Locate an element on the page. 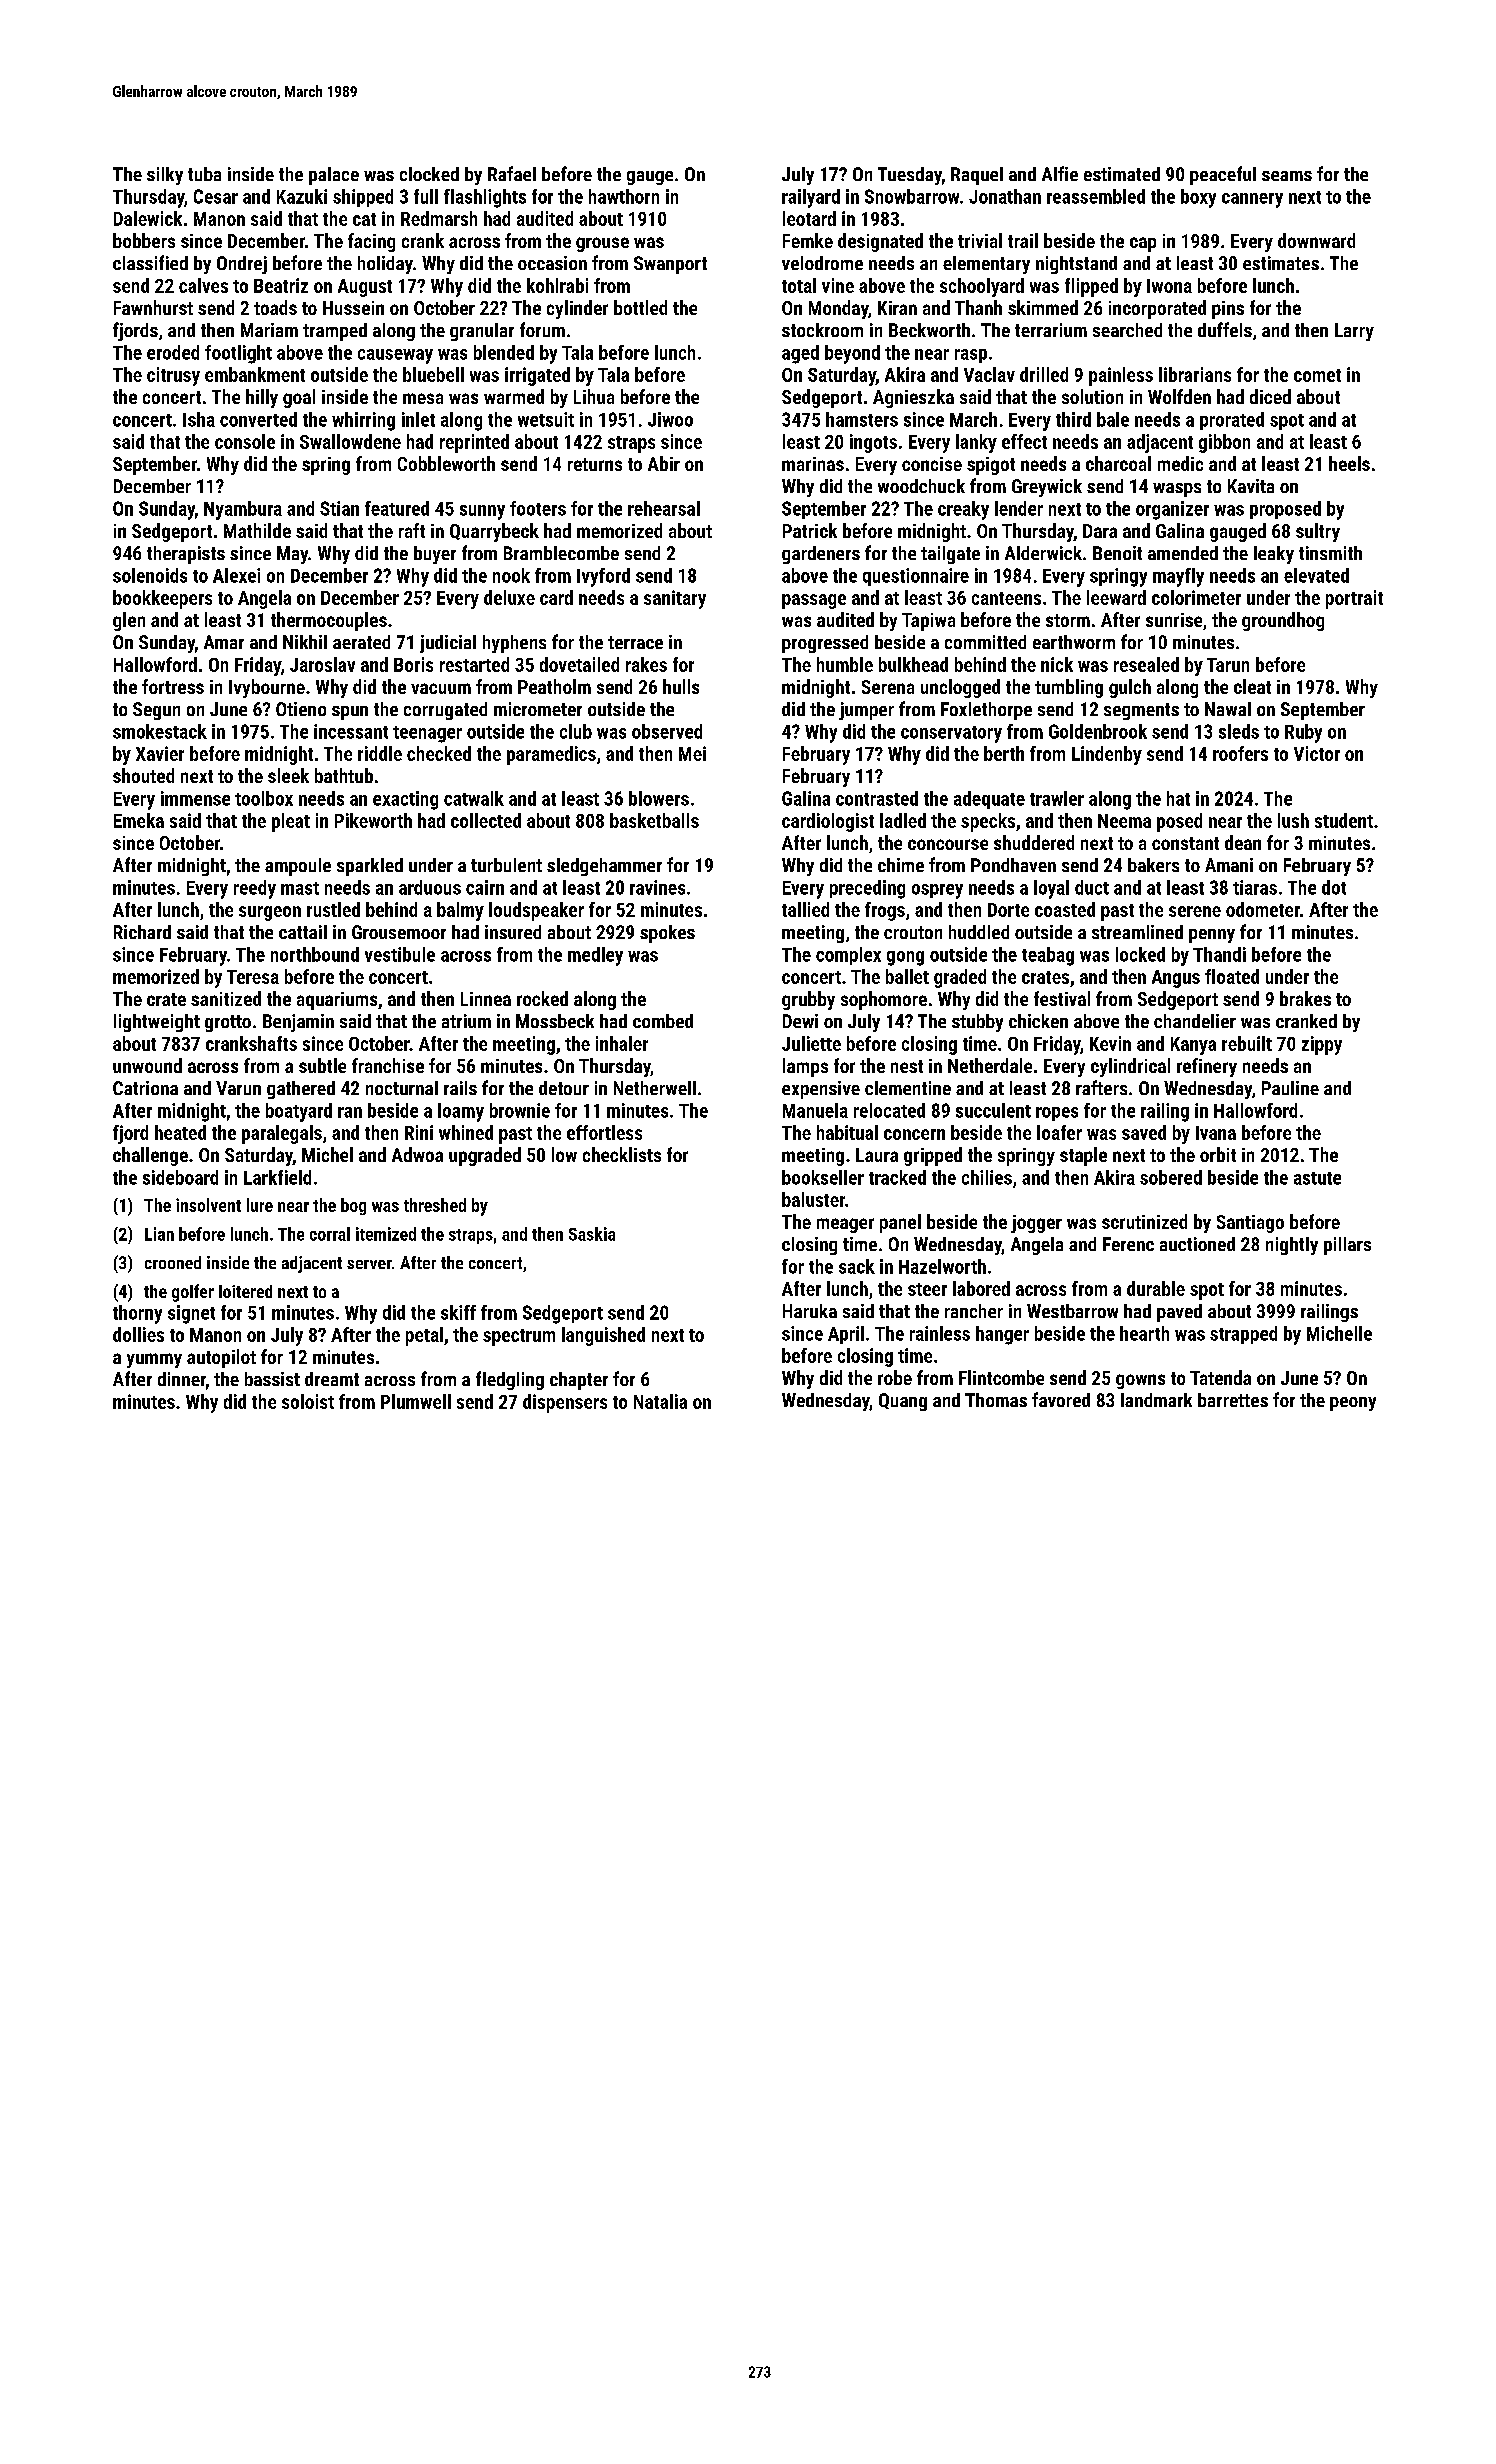 This document has width=1496, height=2464. cleat is located at coordinates (1252, 686).
